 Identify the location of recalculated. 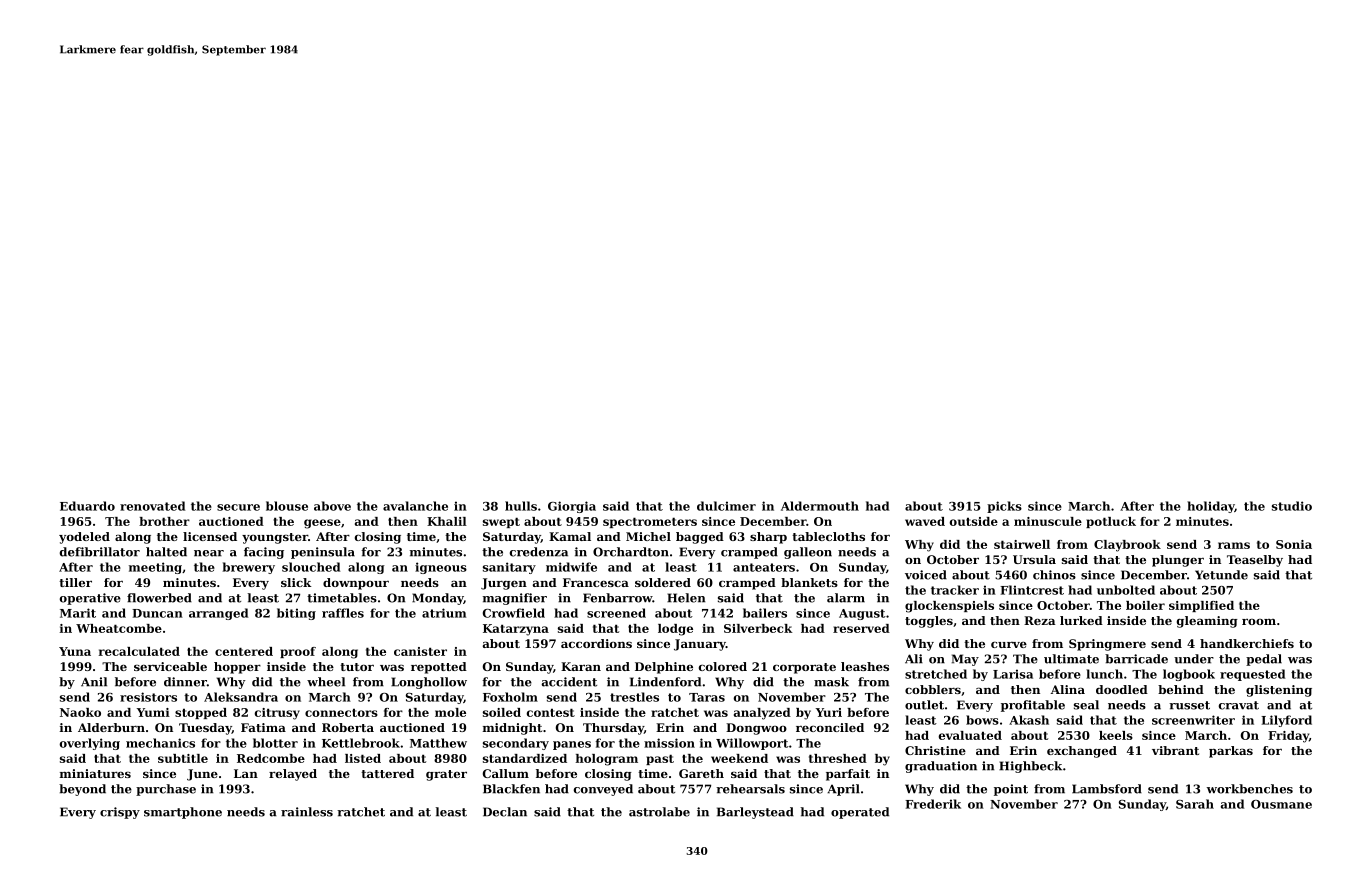
(139, 651).
